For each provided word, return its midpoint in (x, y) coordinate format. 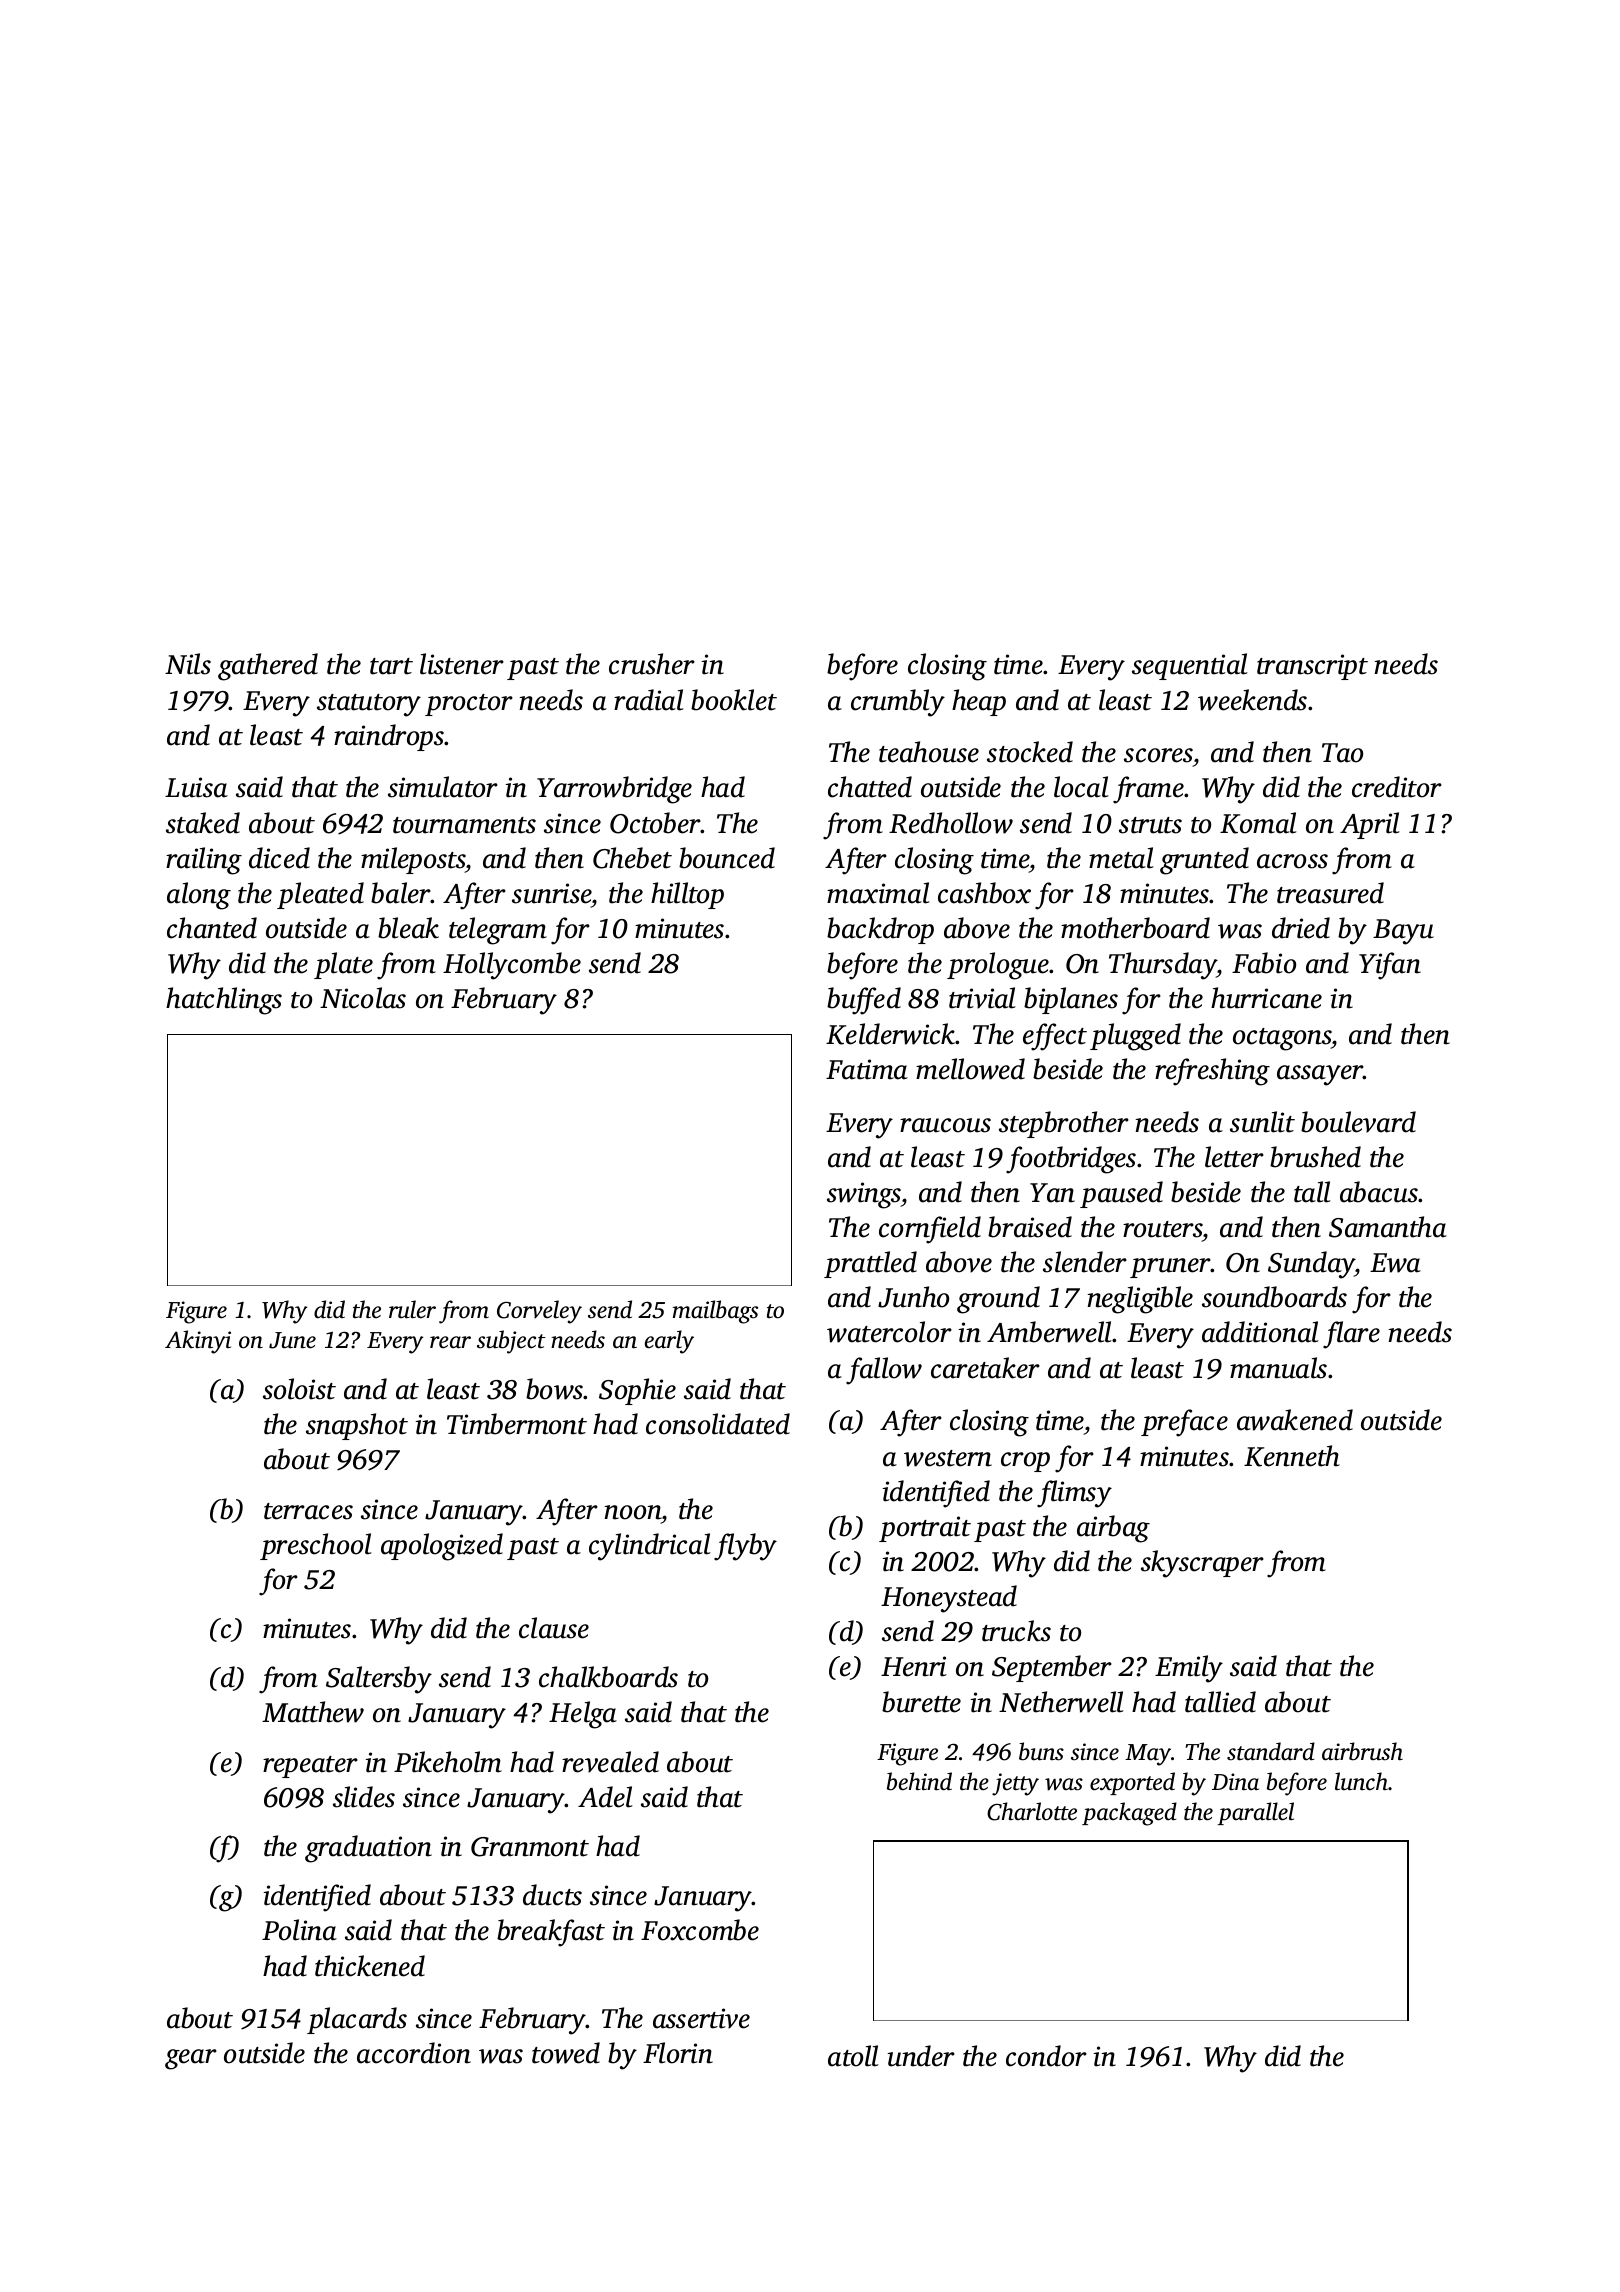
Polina (299, 1930)
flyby (745, 1547)
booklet (734, 700)
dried (1301, 928)
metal (1121, 858)
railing (204, 861)
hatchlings (224, 1001)
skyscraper (1202, 1564)
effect (1055, 1037)
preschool (316, 1546)
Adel (605, 1797)
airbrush (1362, 1751)
